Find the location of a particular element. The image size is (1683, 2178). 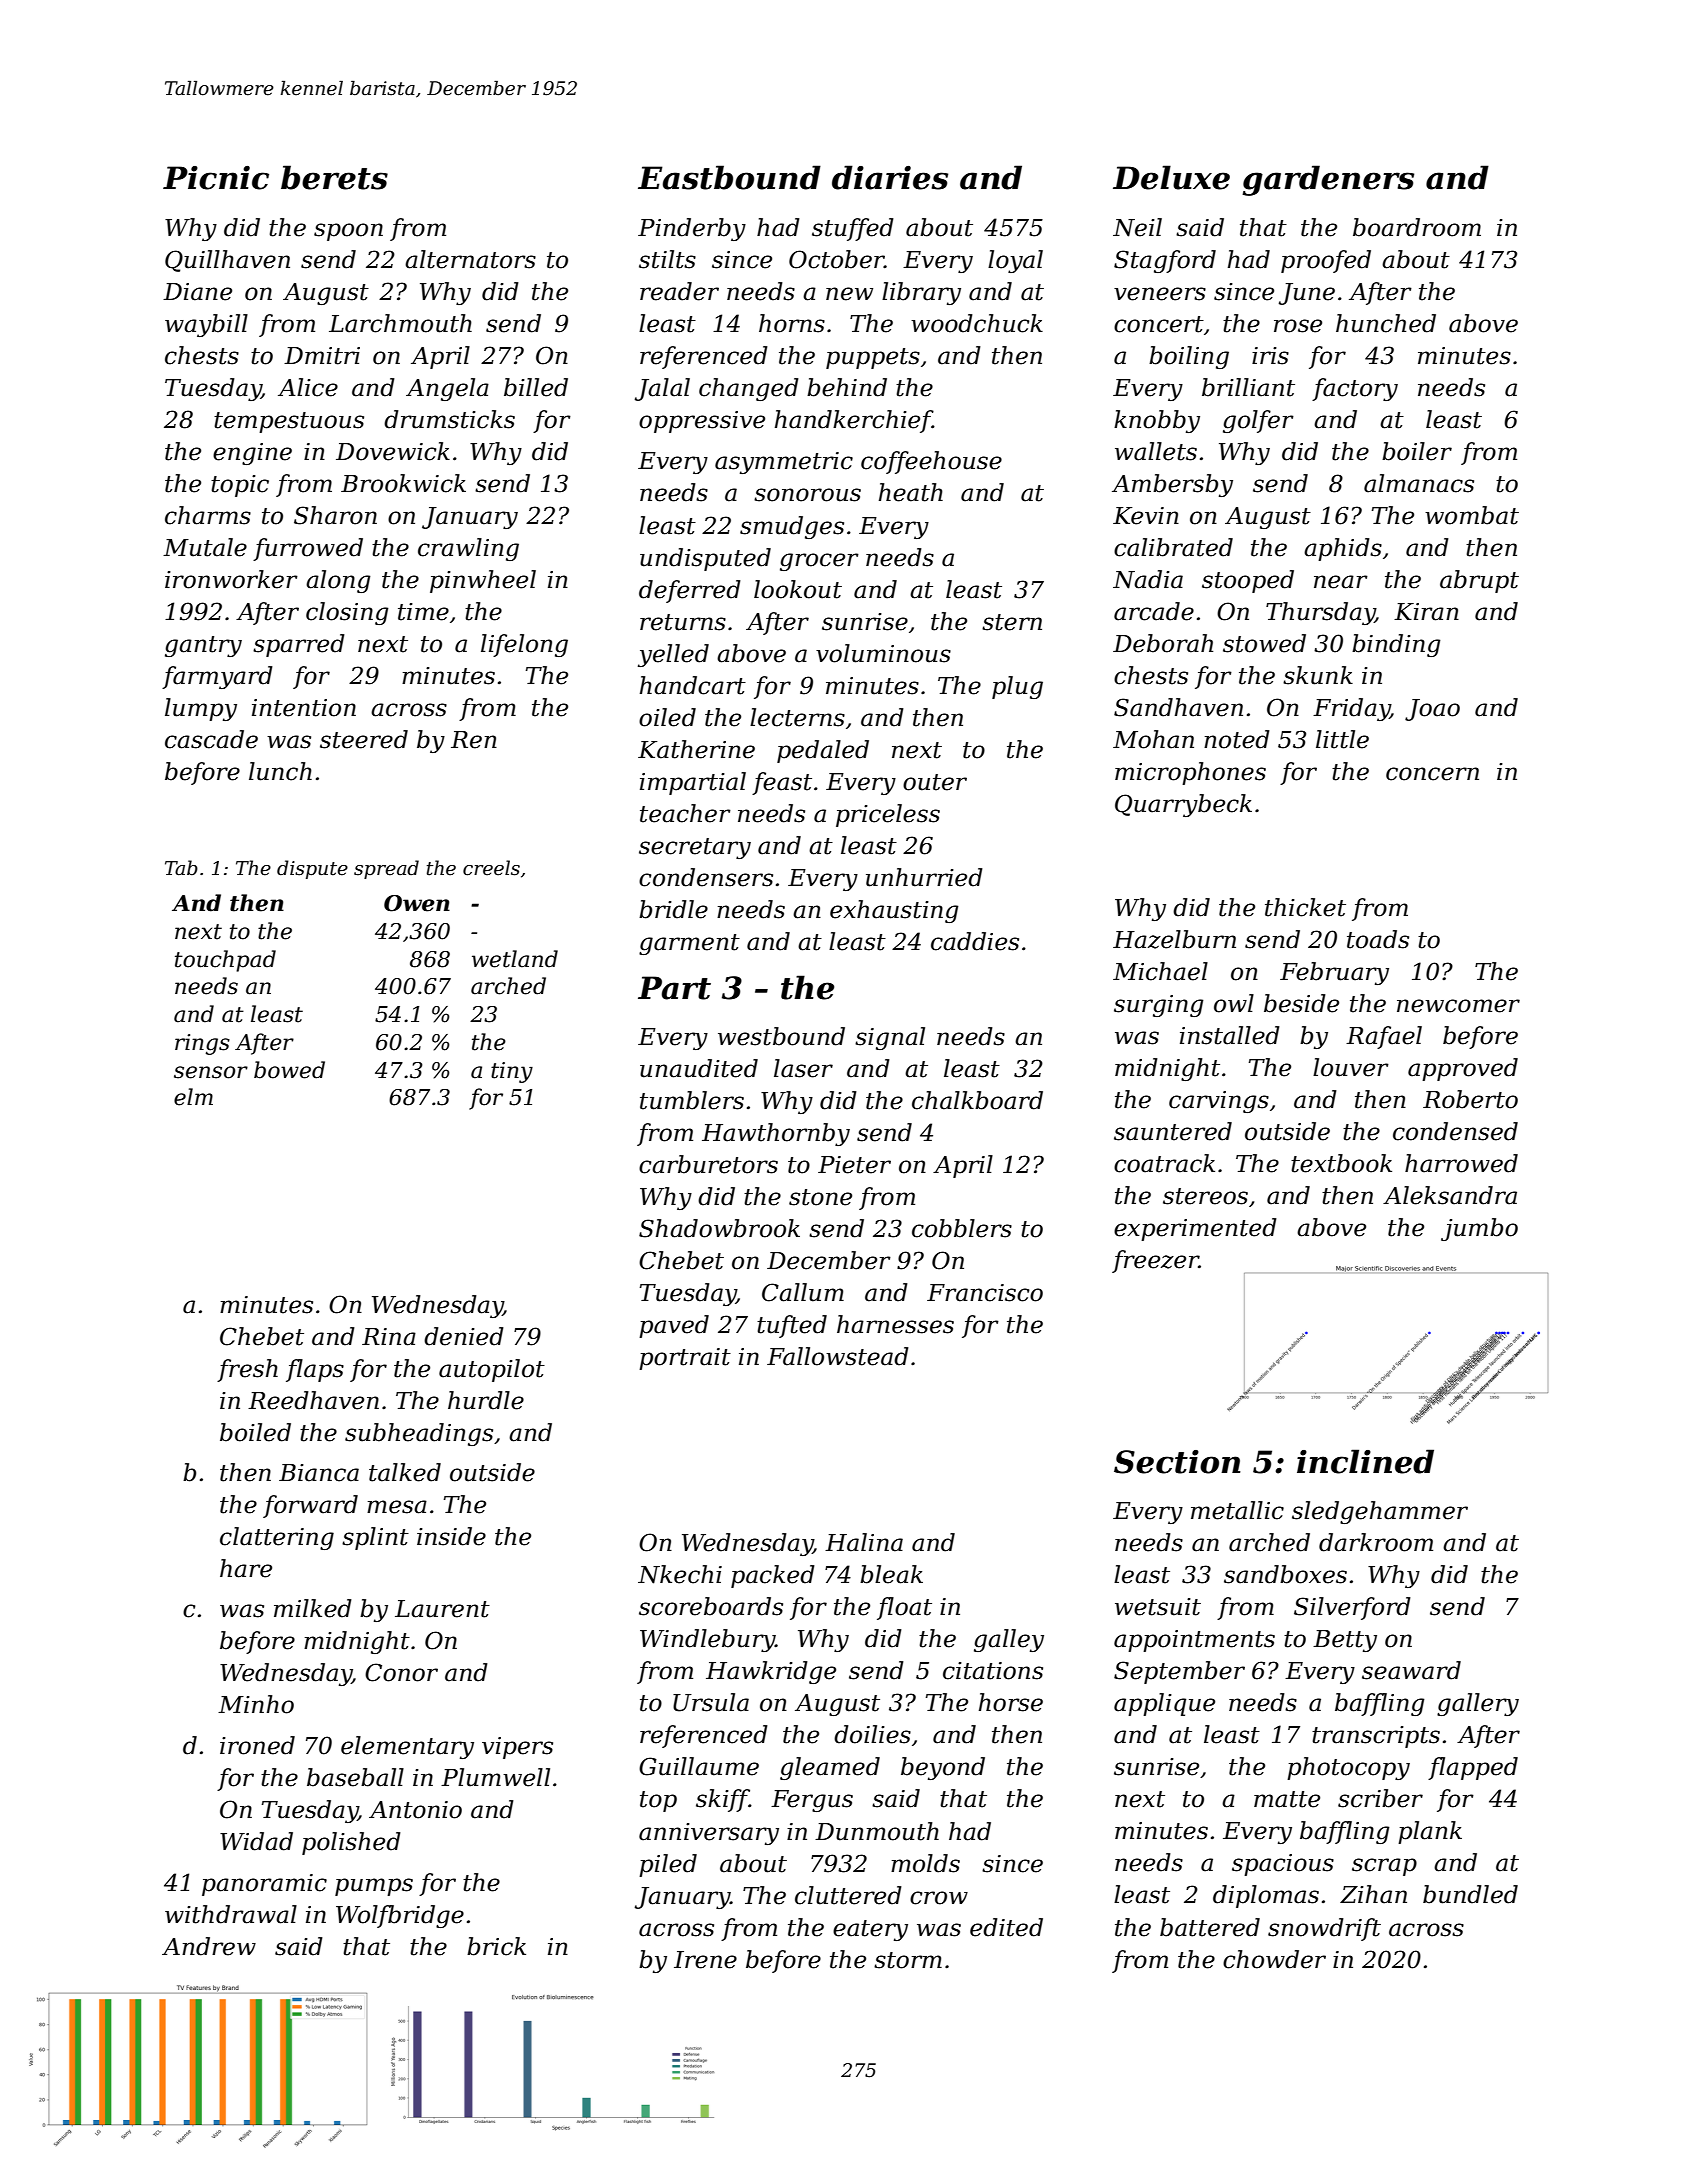

Irene is located at coordinates (705, 1960).
